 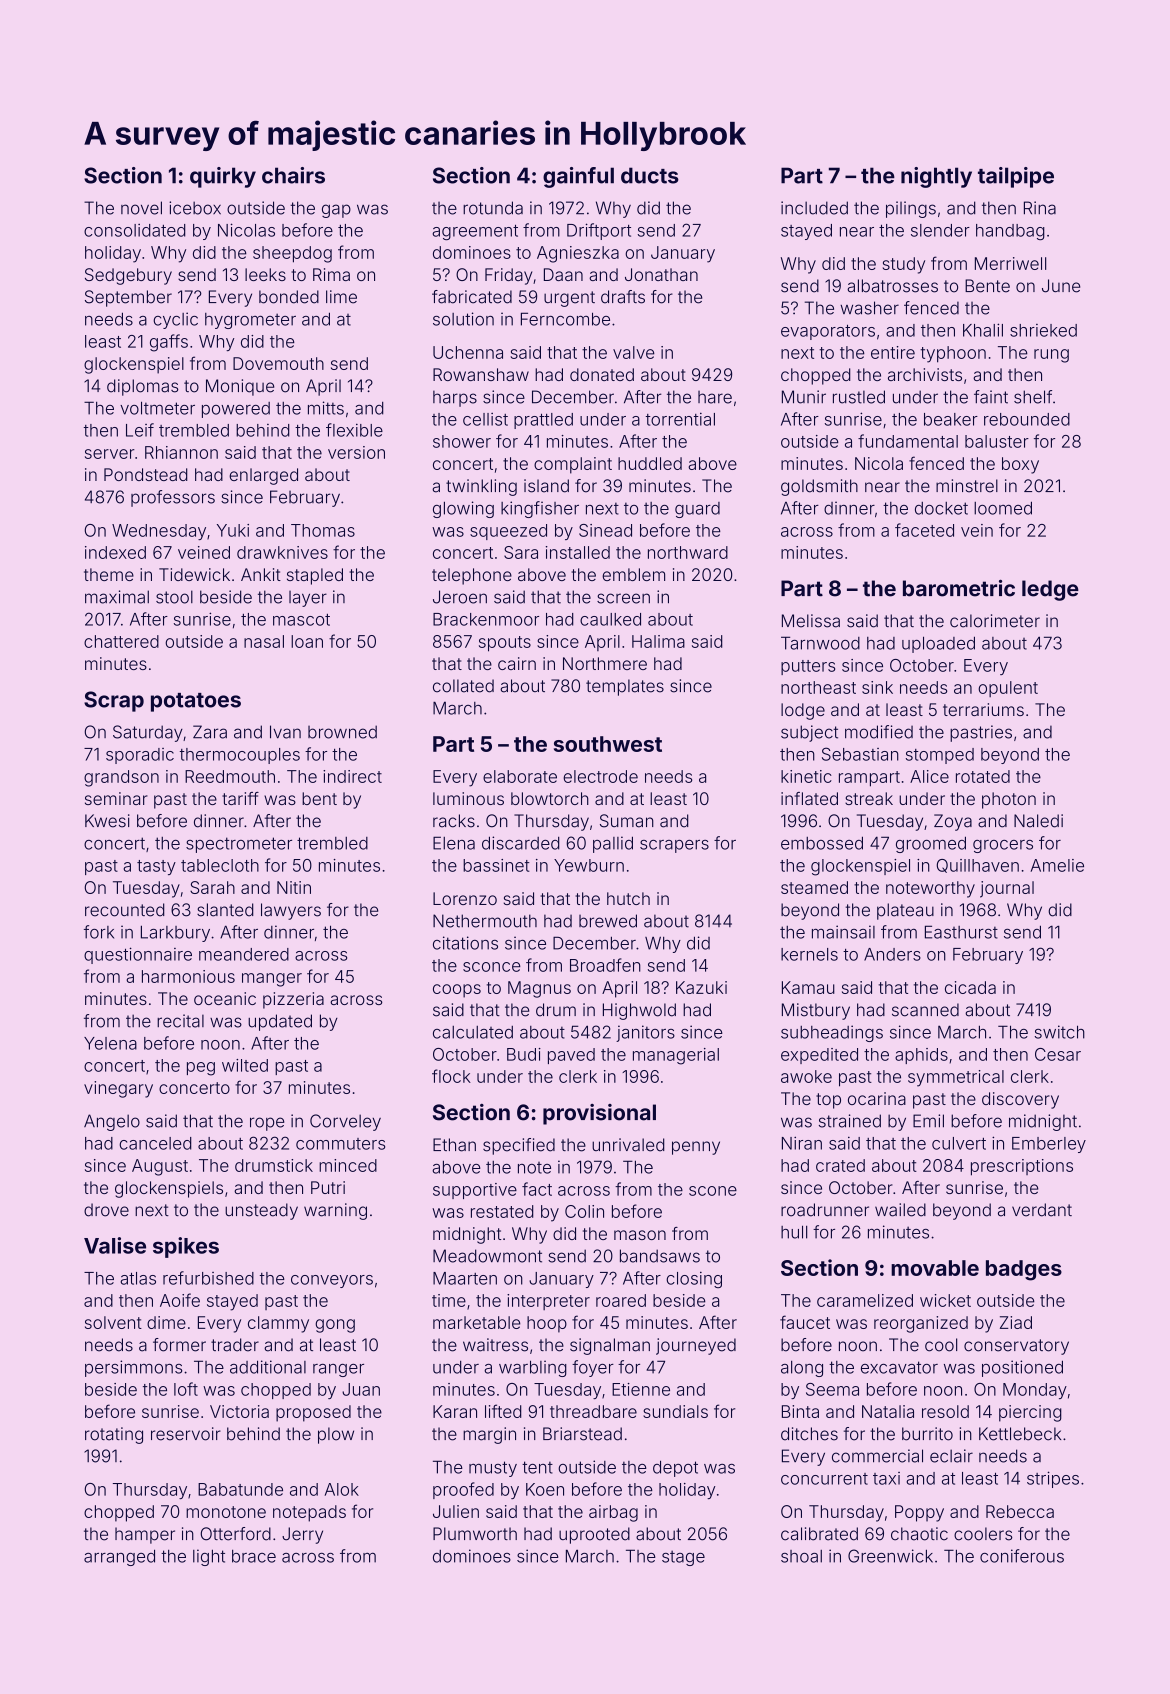 What do you see at coordinates (223, 177) in the screenshot?
I see `quirky` at bounding box center [223, 177].
